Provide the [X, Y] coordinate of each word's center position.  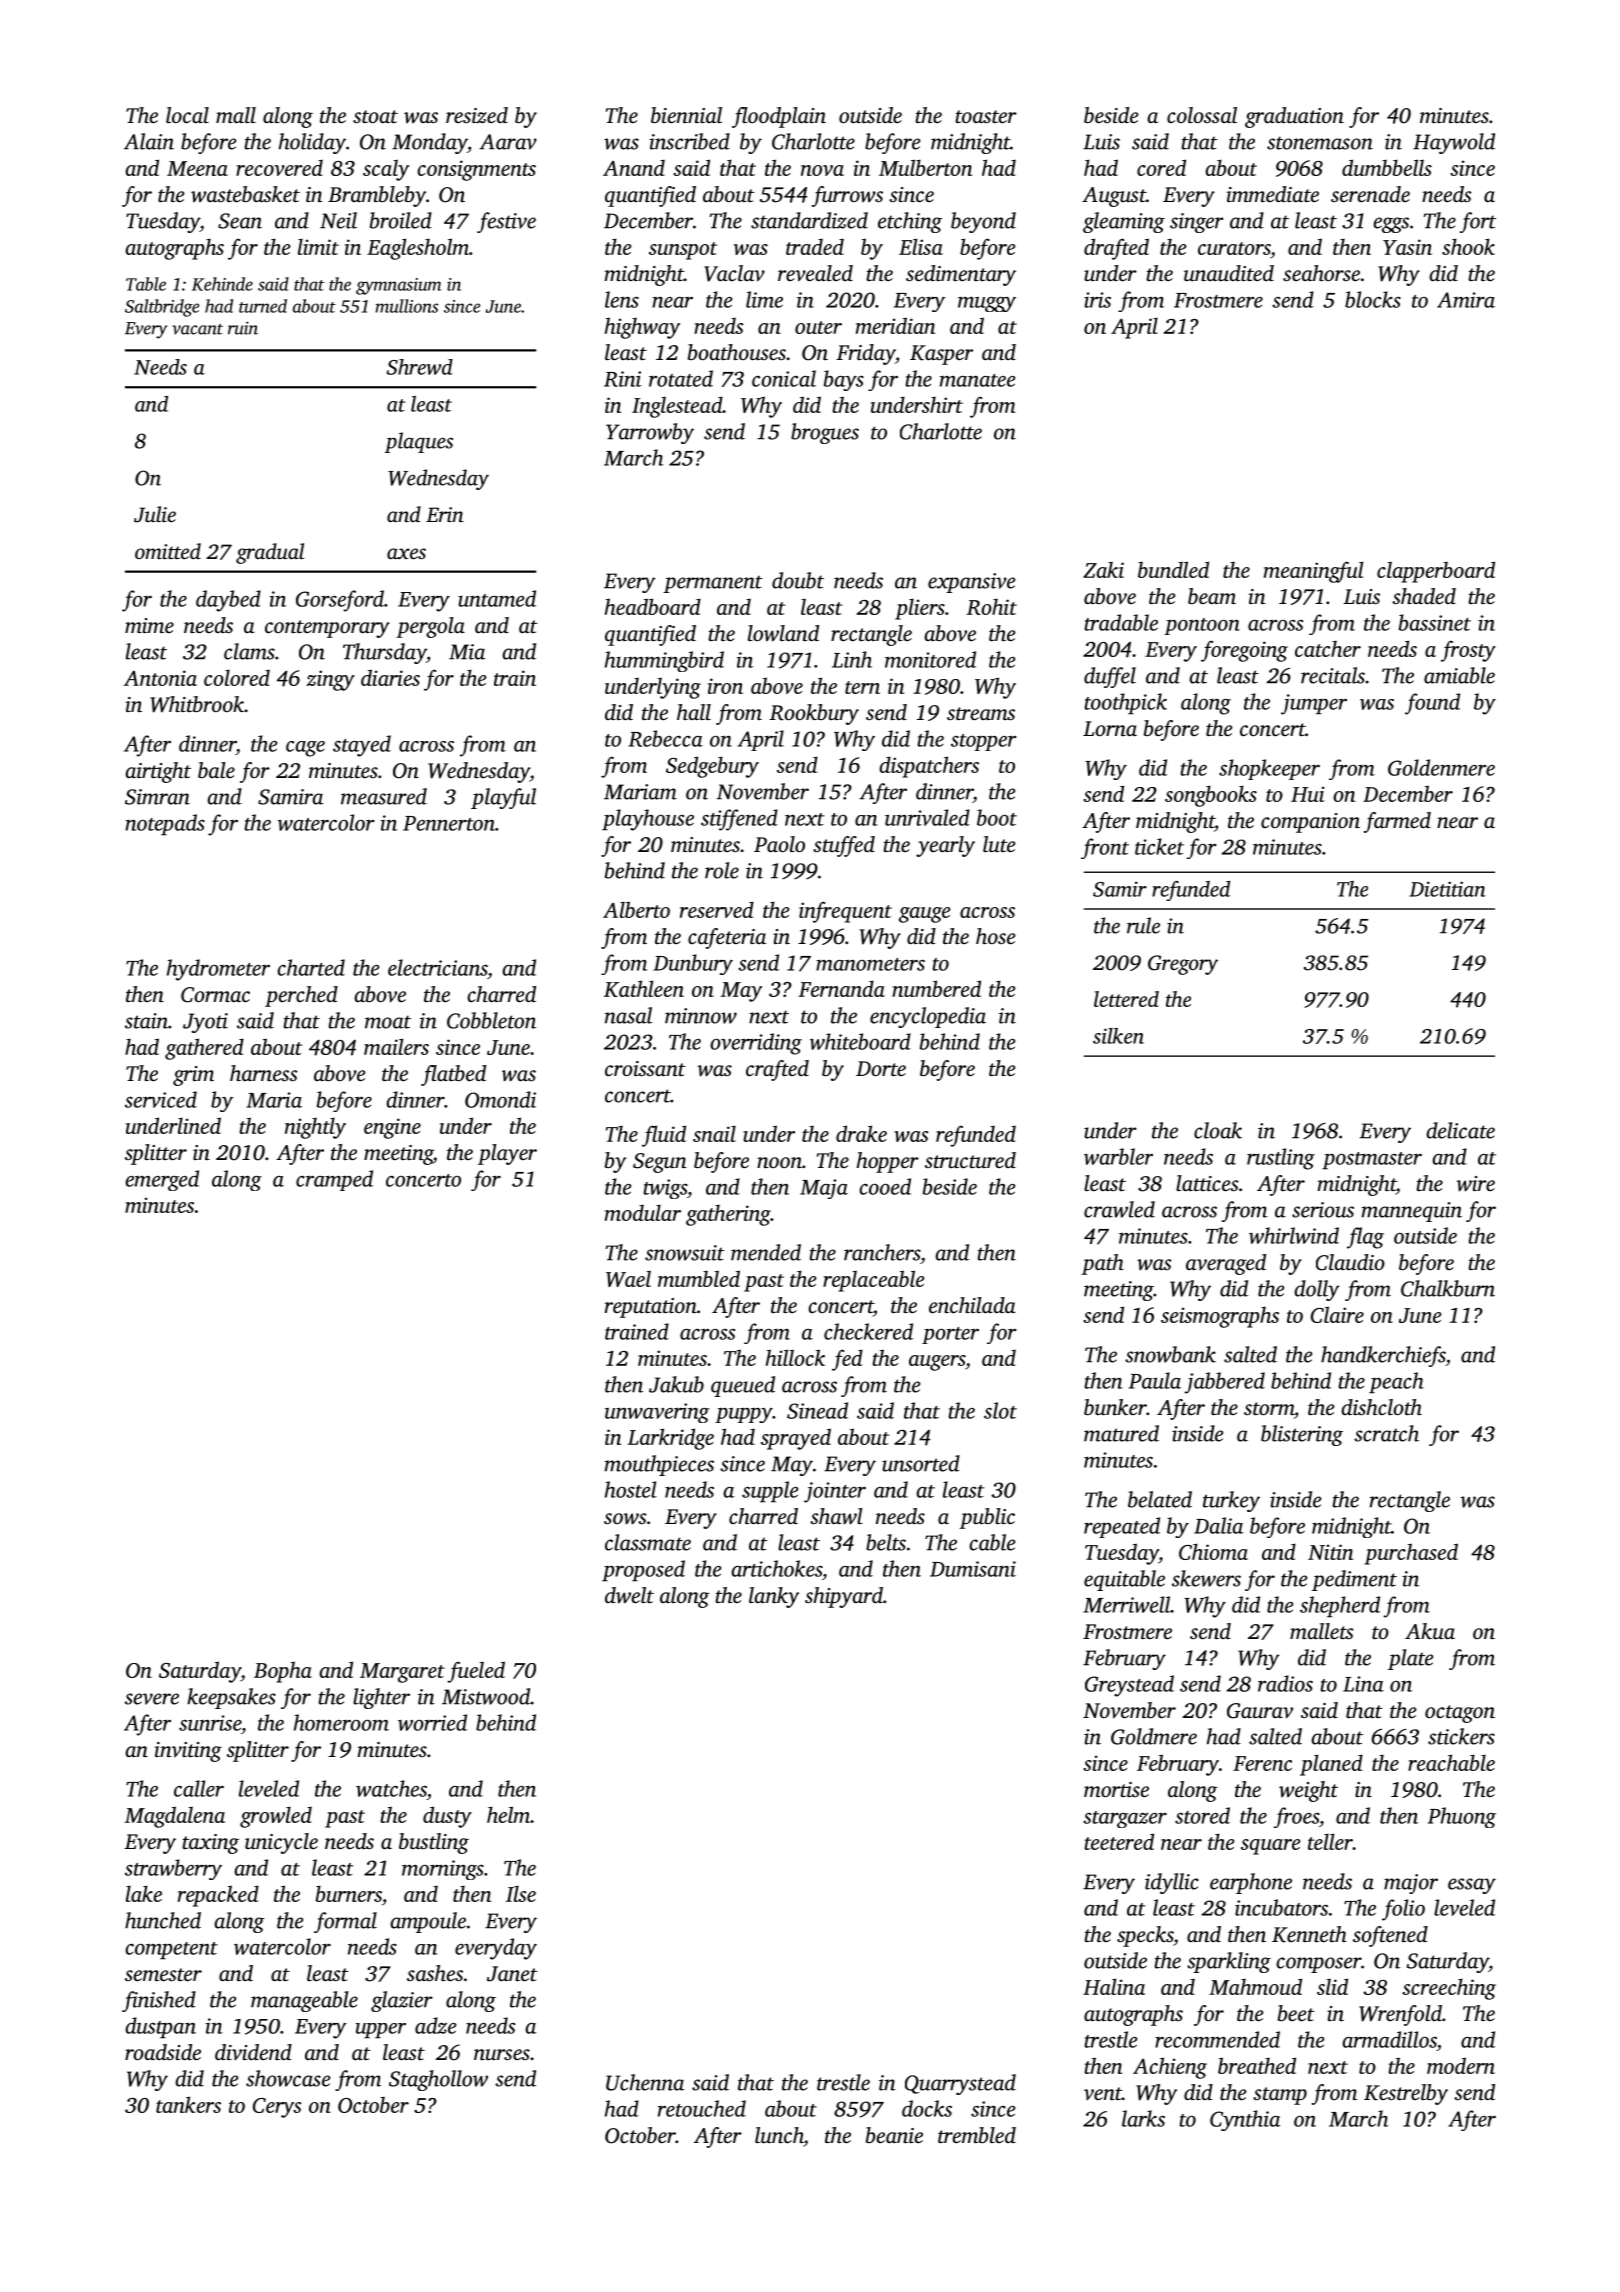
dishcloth [1381, 1407]
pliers [920, 609]
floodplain [779, 117]
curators [1234, 248]
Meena [197, 168]
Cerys [277, 2108]
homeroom [341, 1722]
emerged [162, 1180]
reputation [651, 1308]
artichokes [776, 1568]
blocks [1373, 299]
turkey [1231, 1501]
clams [249, 651]
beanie [894, 2135]
